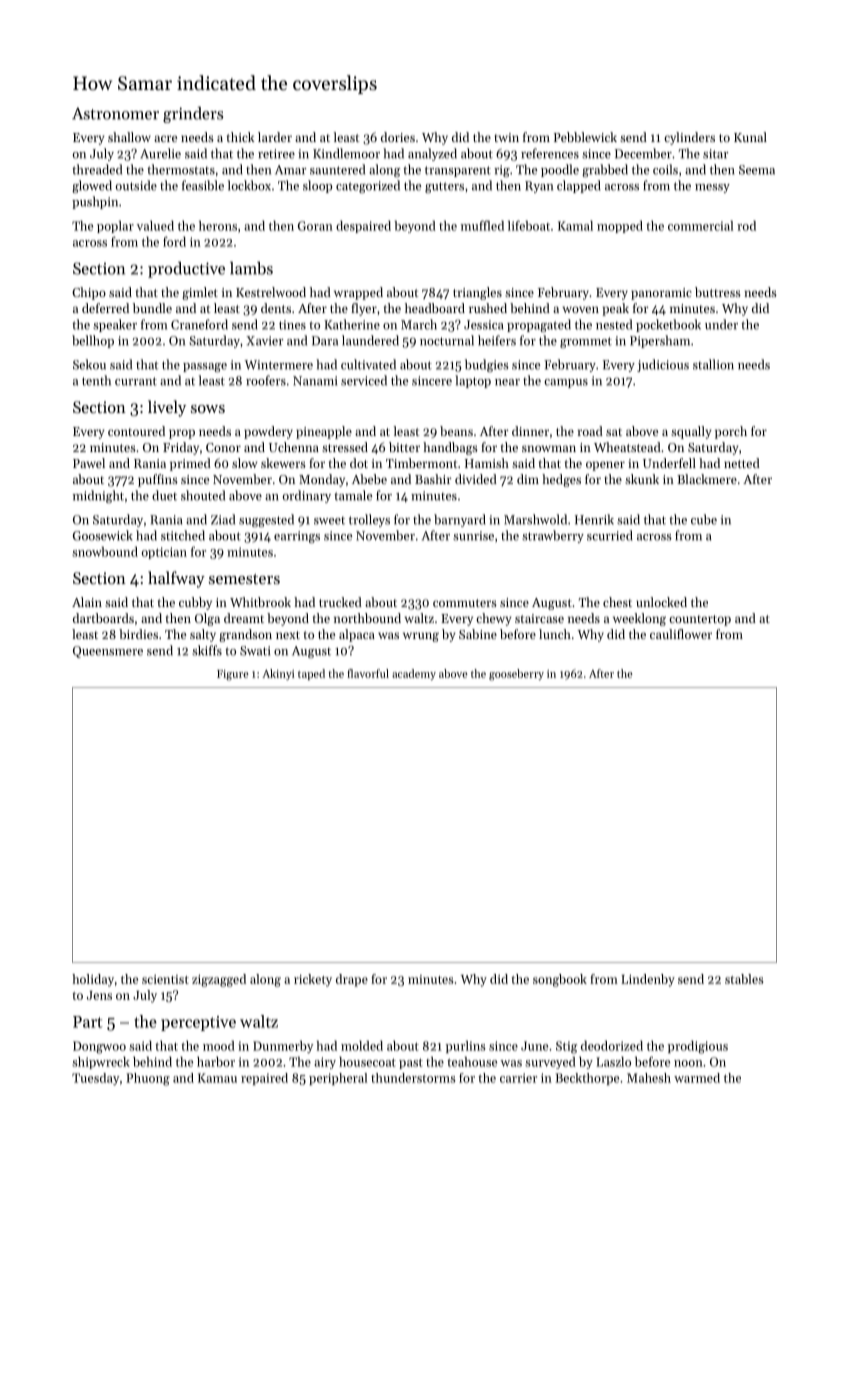 This document has height=1400, width=849. What do you see at coordinates (148, 1079) in the document?
I see `Phuong` at bounding box center [148, 1079].
